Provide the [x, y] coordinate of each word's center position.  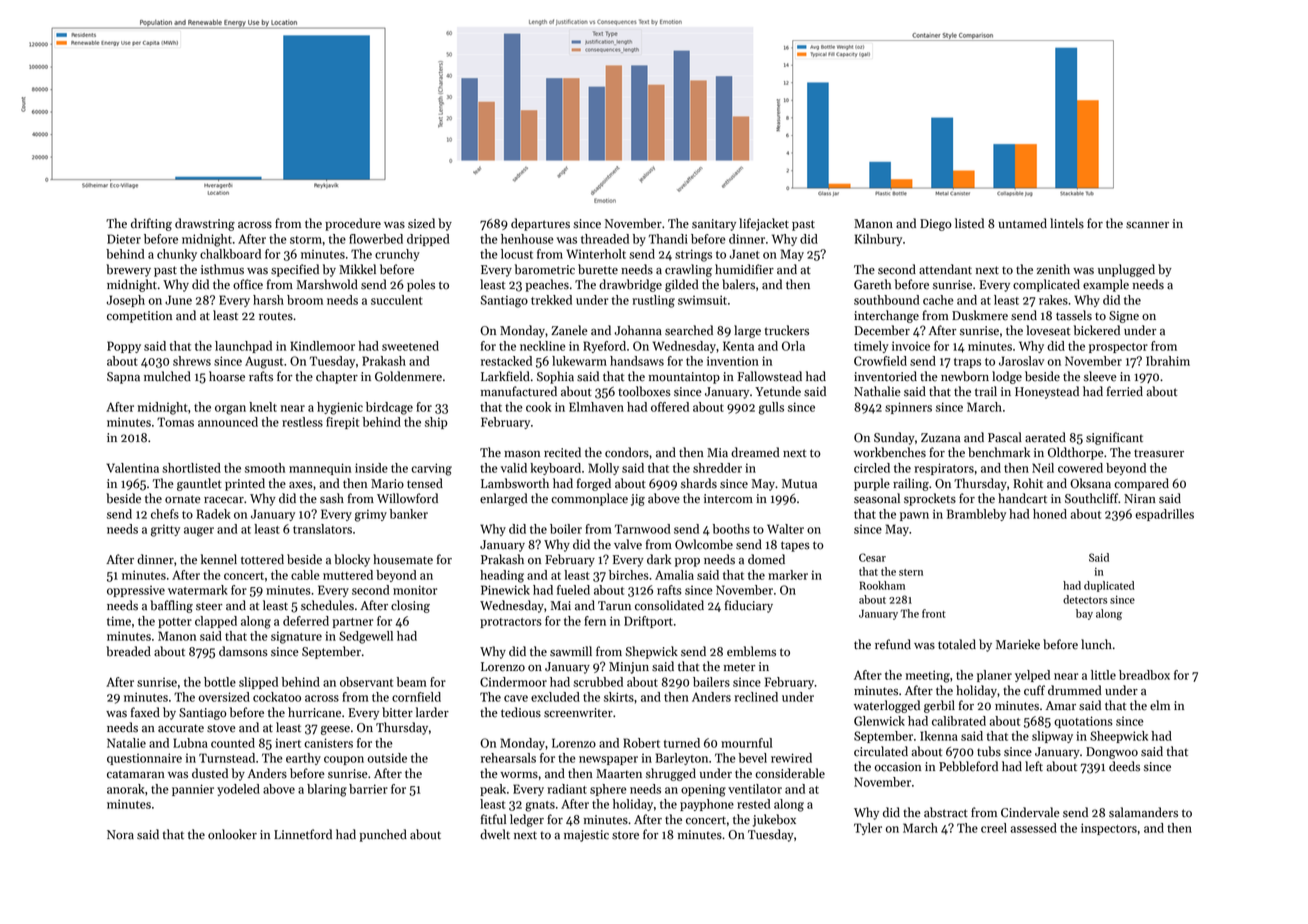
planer [994, 676]
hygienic [340, 408]
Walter [785, 529]
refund [893, 644]
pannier [193, 790]
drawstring [205, 224]
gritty [165, 530]
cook [538, 407]
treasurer [1159, 453]
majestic [586, 836]
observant [366, 682]
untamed [1022, 223]
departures [540, 224]
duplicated [1109, 586]
